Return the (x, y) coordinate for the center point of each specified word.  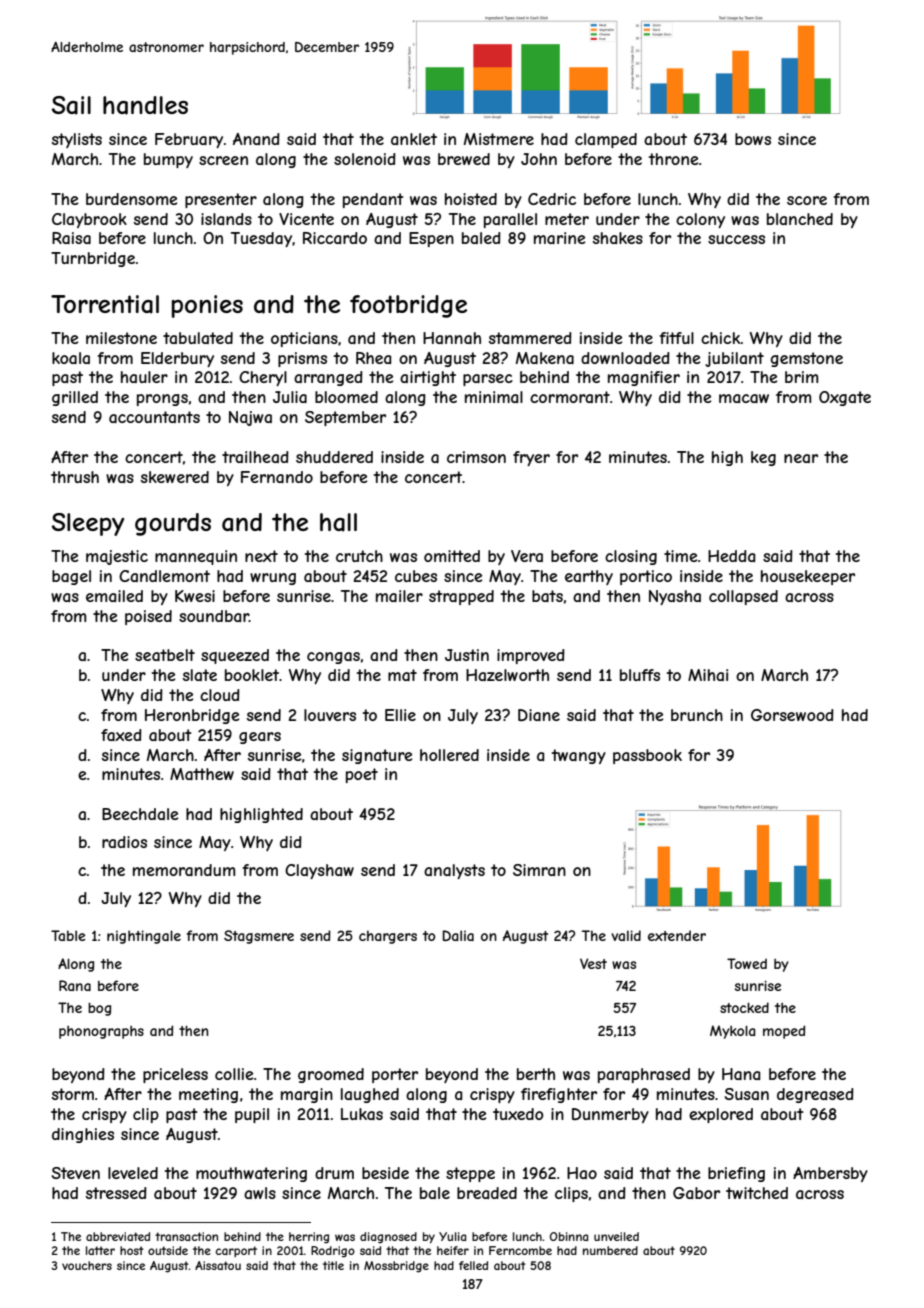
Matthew (202, 774)
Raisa (71, 238)
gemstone (807, 359)
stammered (530, 338)
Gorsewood (792, 715)
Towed (747, 963)
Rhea (373, 358)
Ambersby (830, 1174)
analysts (454, 871)
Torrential (105, 304)
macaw (744, 398)
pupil (252, 1115)
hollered (449, 755)
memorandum (184, 870)
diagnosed (388, 1238)
